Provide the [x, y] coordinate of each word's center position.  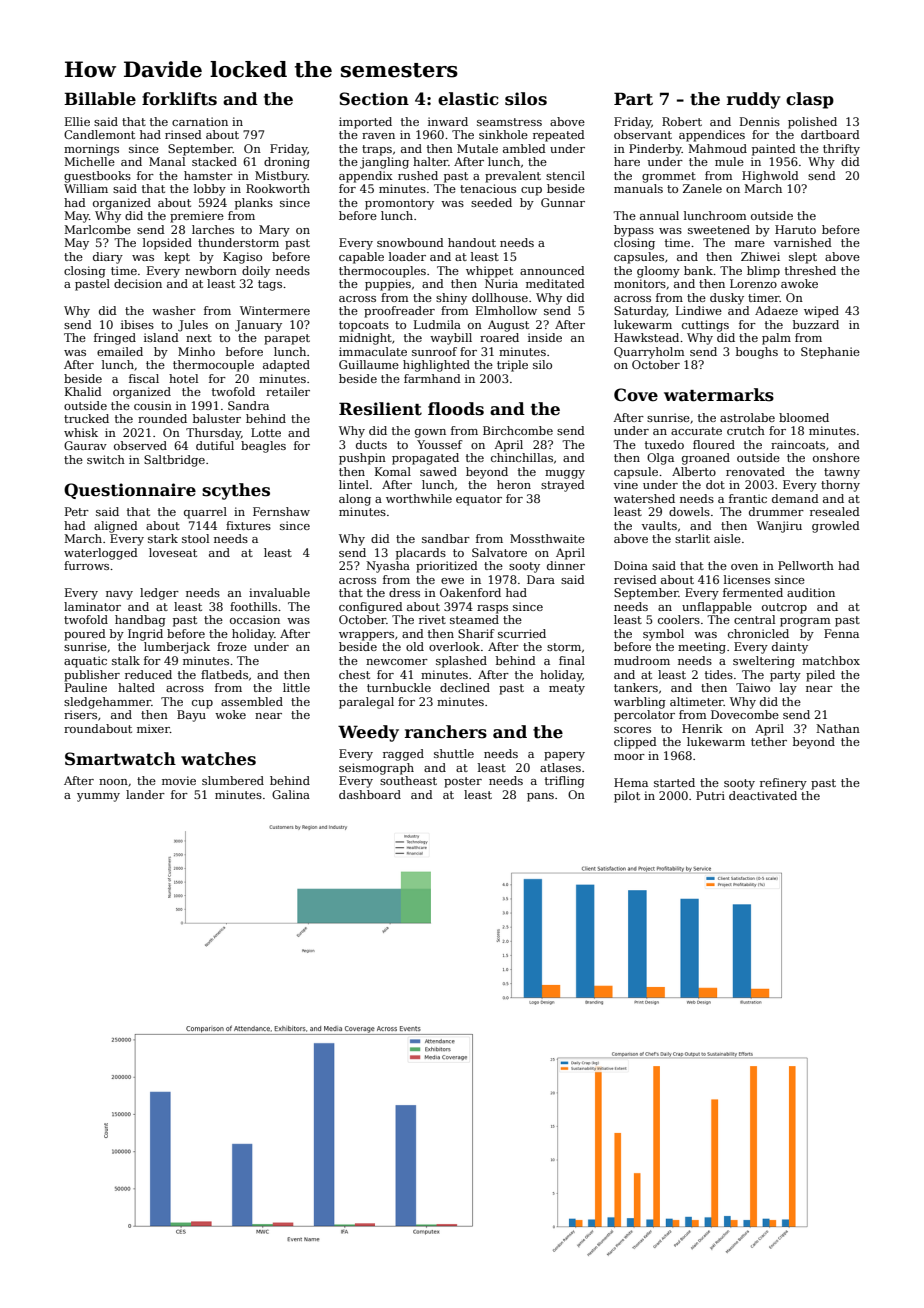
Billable [100, 99]
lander [145, 794]
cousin [153, 405]
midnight [365, 339]
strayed [563, 486]
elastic [468, 99]
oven [744, 567]
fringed [115, 339]
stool [195, 538]
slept [803, 258]
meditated [555, 283]
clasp [810, 100]
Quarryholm [649, 353]
